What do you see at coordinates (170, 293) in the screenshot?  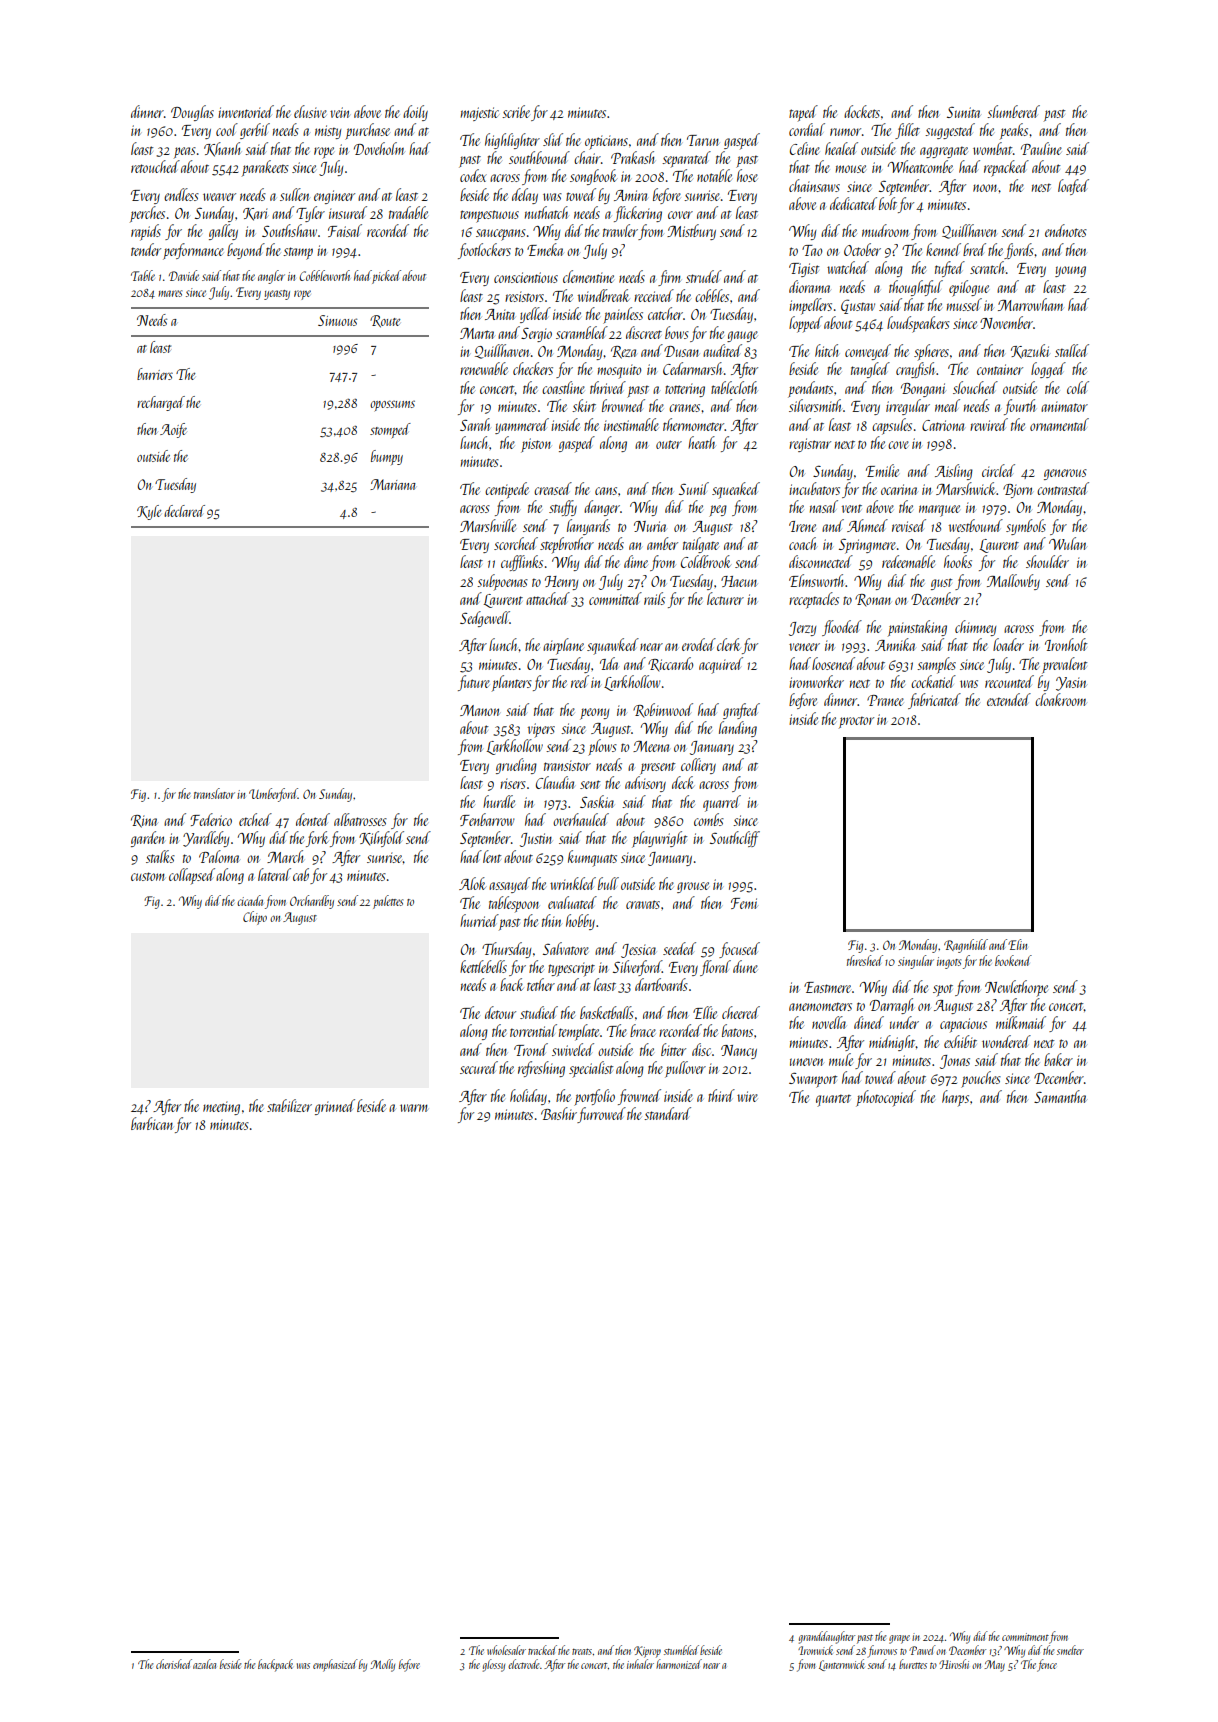 I see `mares` at bounding box center [170, 293].
